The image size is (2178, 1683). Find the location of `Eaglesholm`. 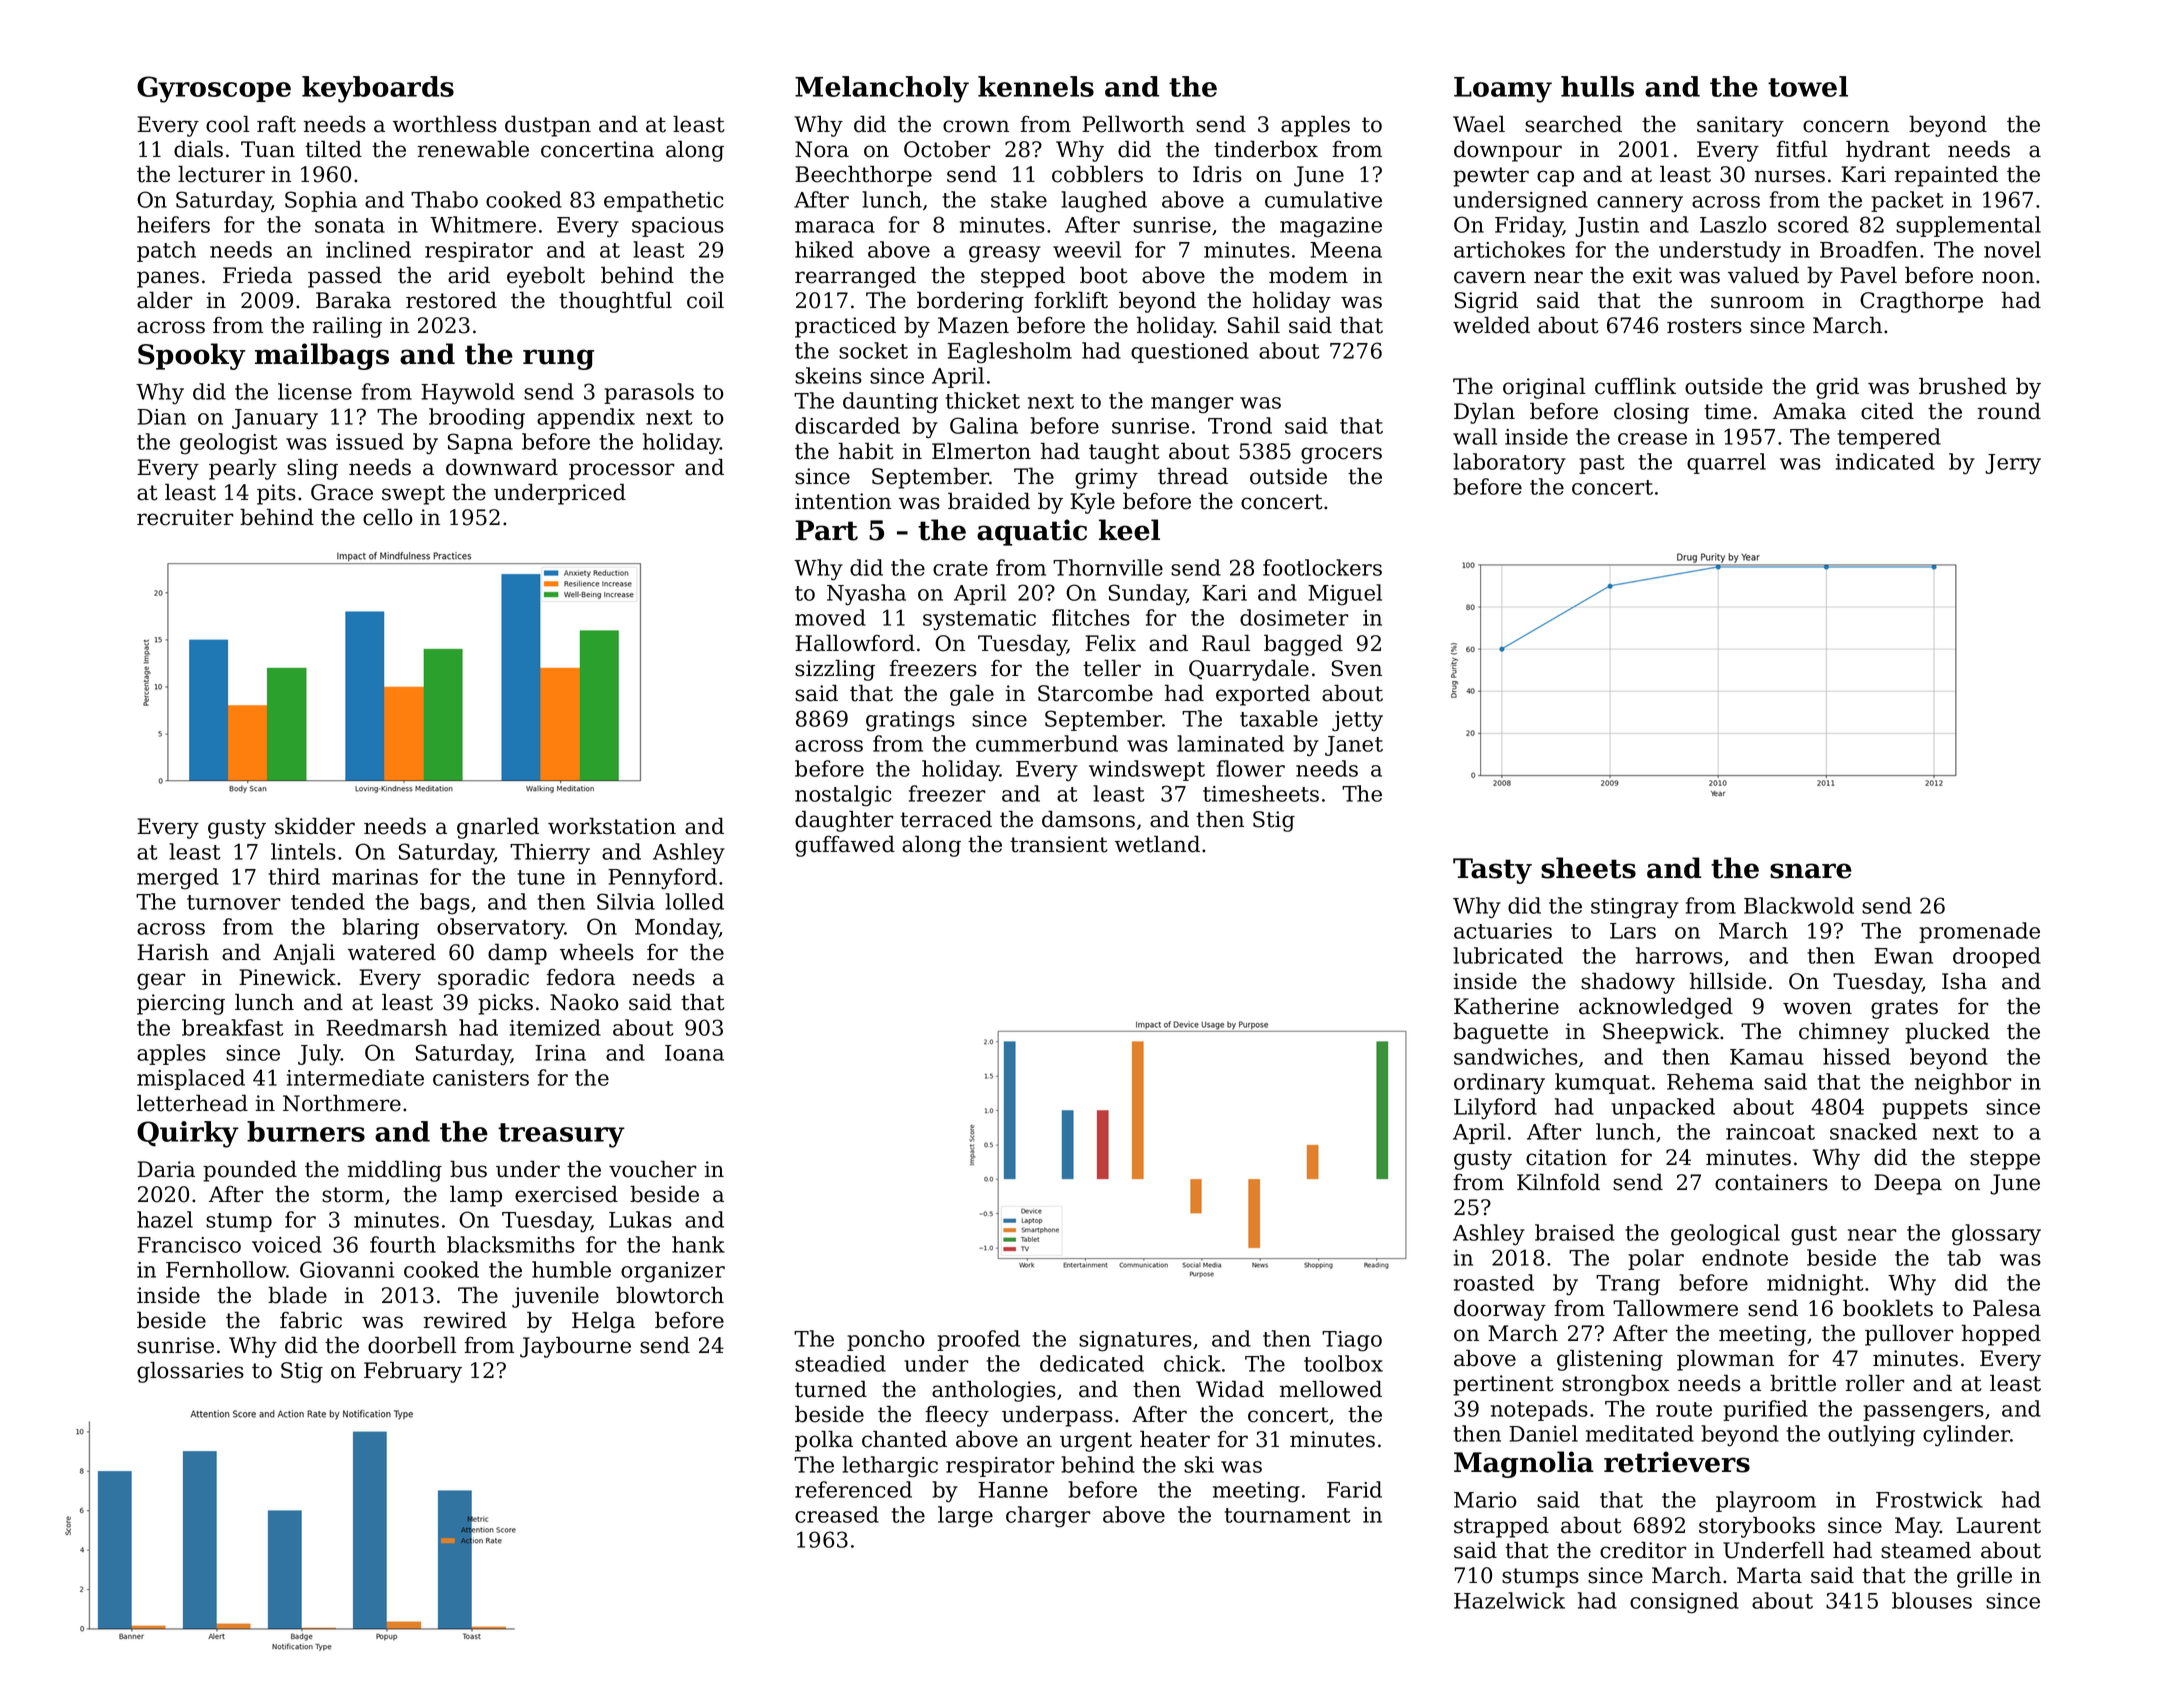

Eaglesholm is located at coordinates (1009, 353).
